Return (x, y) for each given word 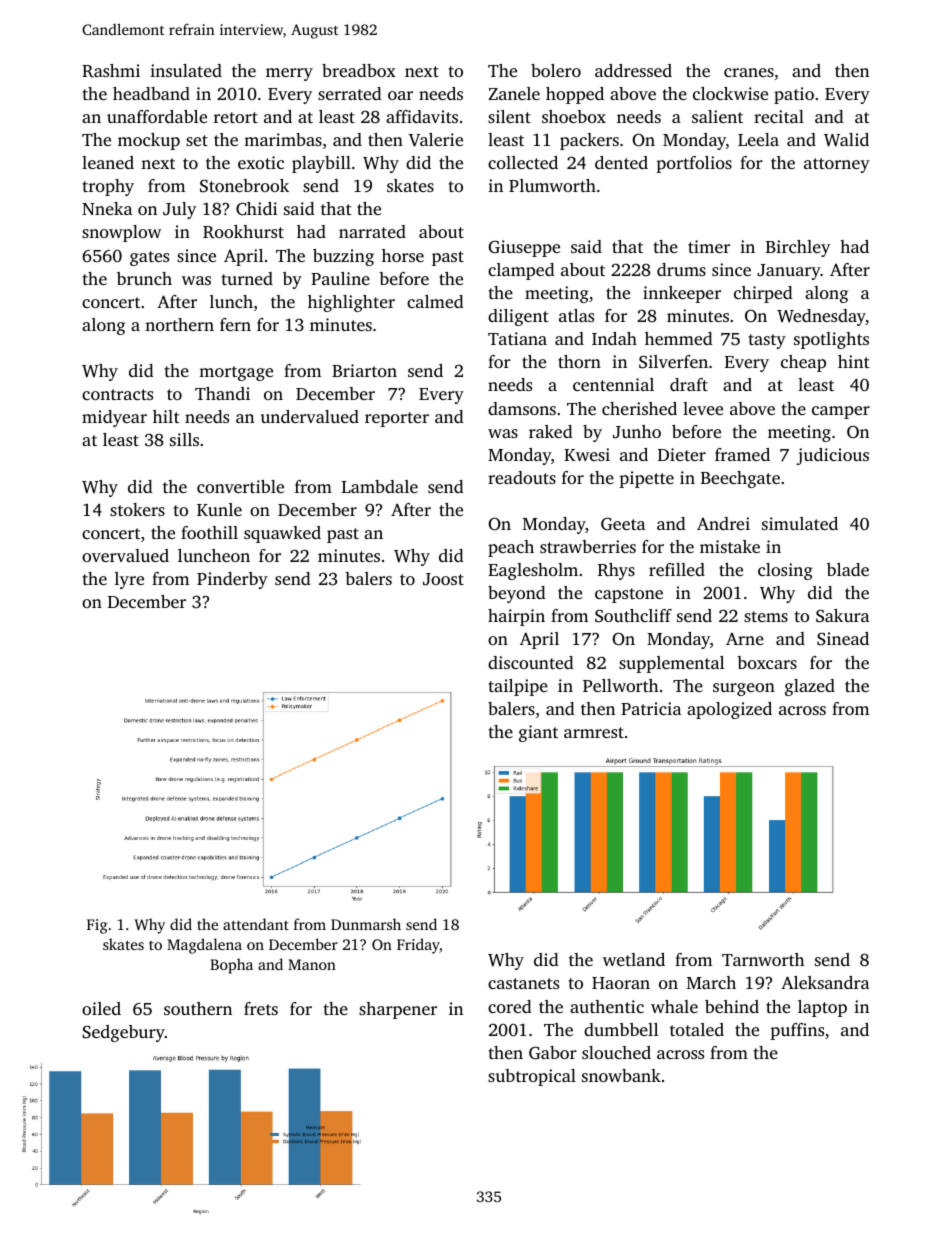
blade (848, 569)
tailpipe (518, 687)
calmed (435, 301)
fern (235, 324)
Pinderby (232, 580)
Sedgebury (123, 1033)
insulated (186, 70)
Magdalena (204, 946)
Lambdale (380, 486)
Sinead (843, 639)
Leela (758, 139)
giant (538, 733)
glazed (810, 687)
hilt (166, 416)
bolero (556, 70)
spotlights (831, 340)
